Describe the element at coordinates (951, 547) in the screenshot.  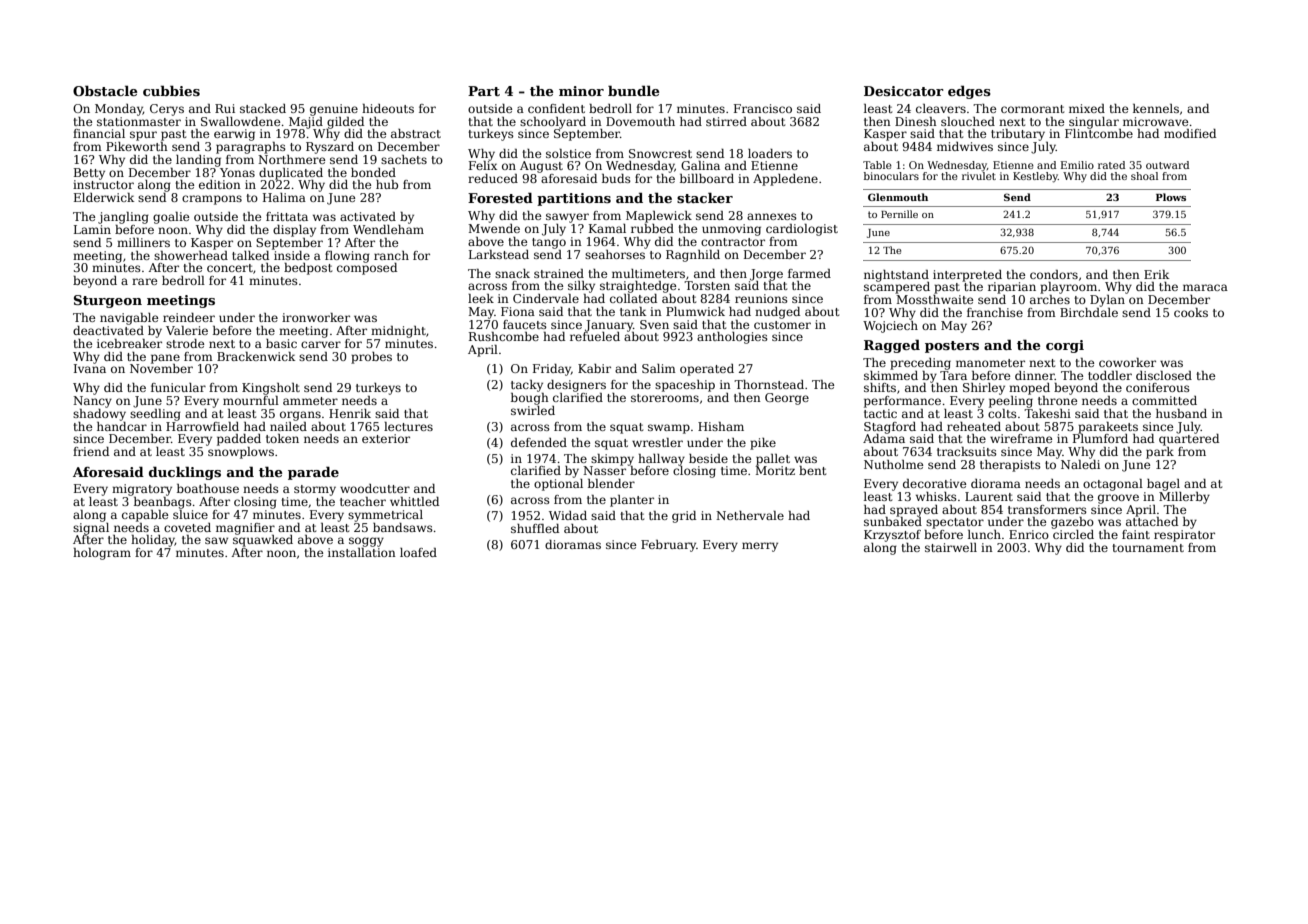
I see `stairwell` at that location.
